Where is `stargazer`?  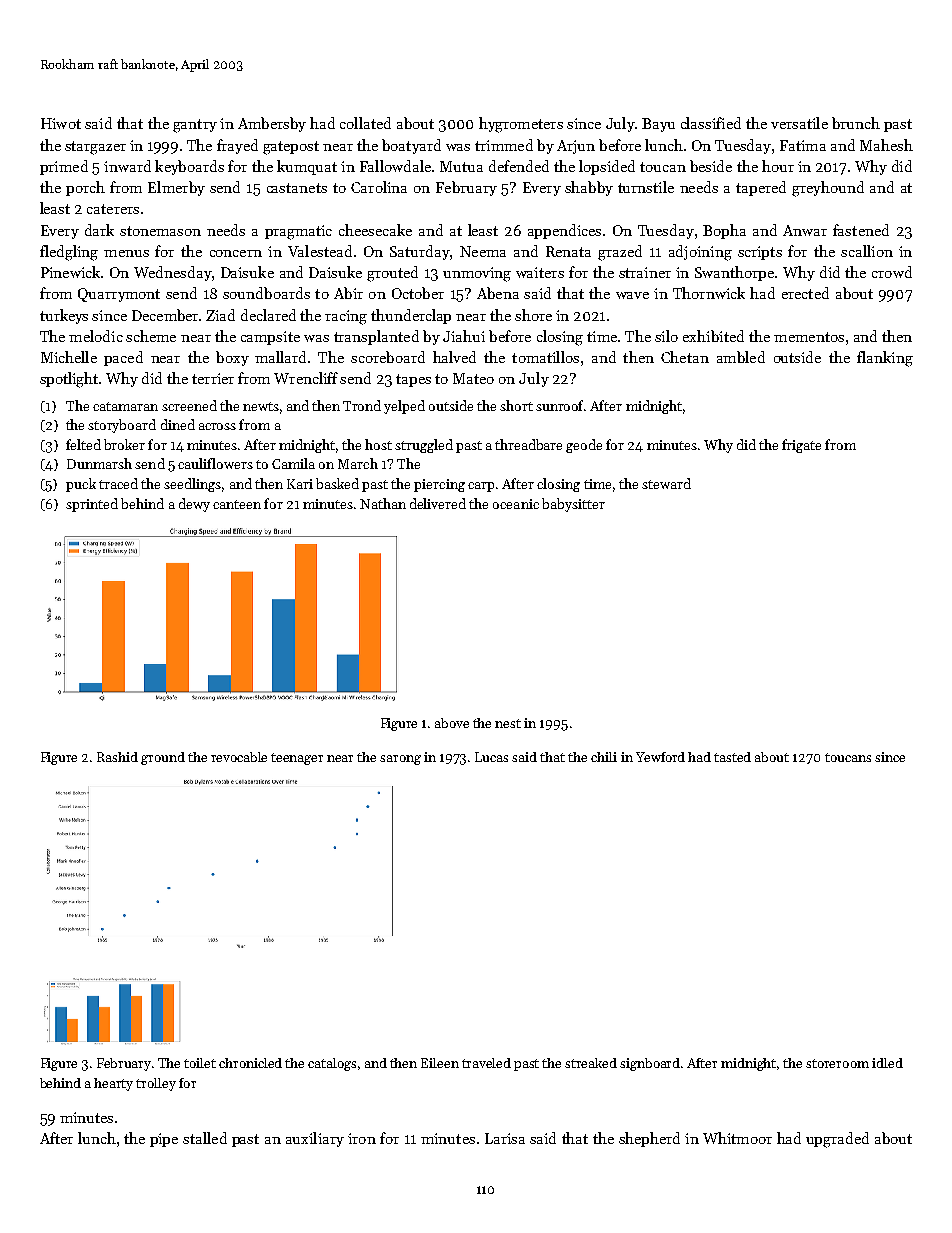 stargazer is located at coordinates (95, 148).
